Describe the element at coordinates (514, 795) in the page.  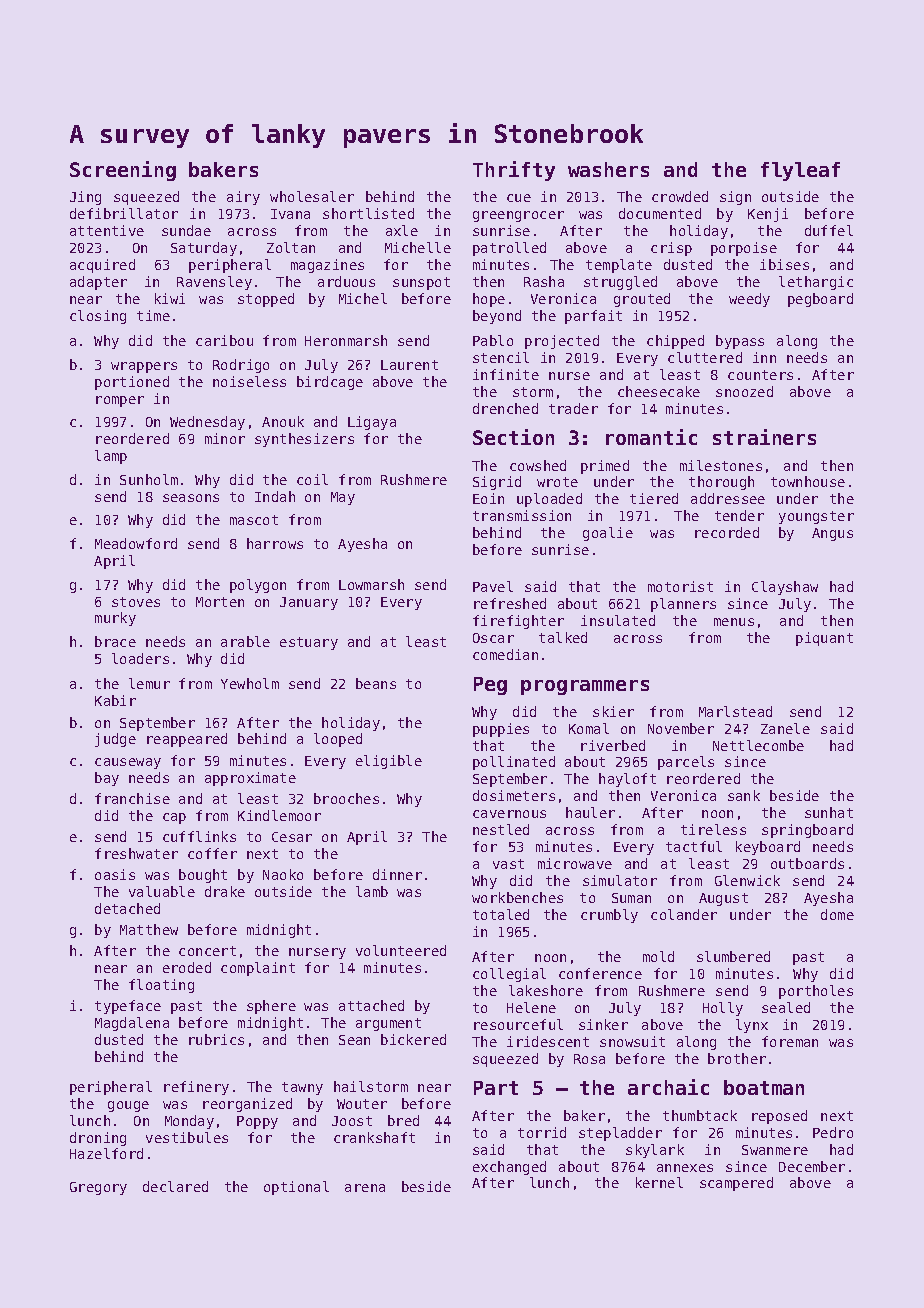
I see `dosimeters` at that location.
